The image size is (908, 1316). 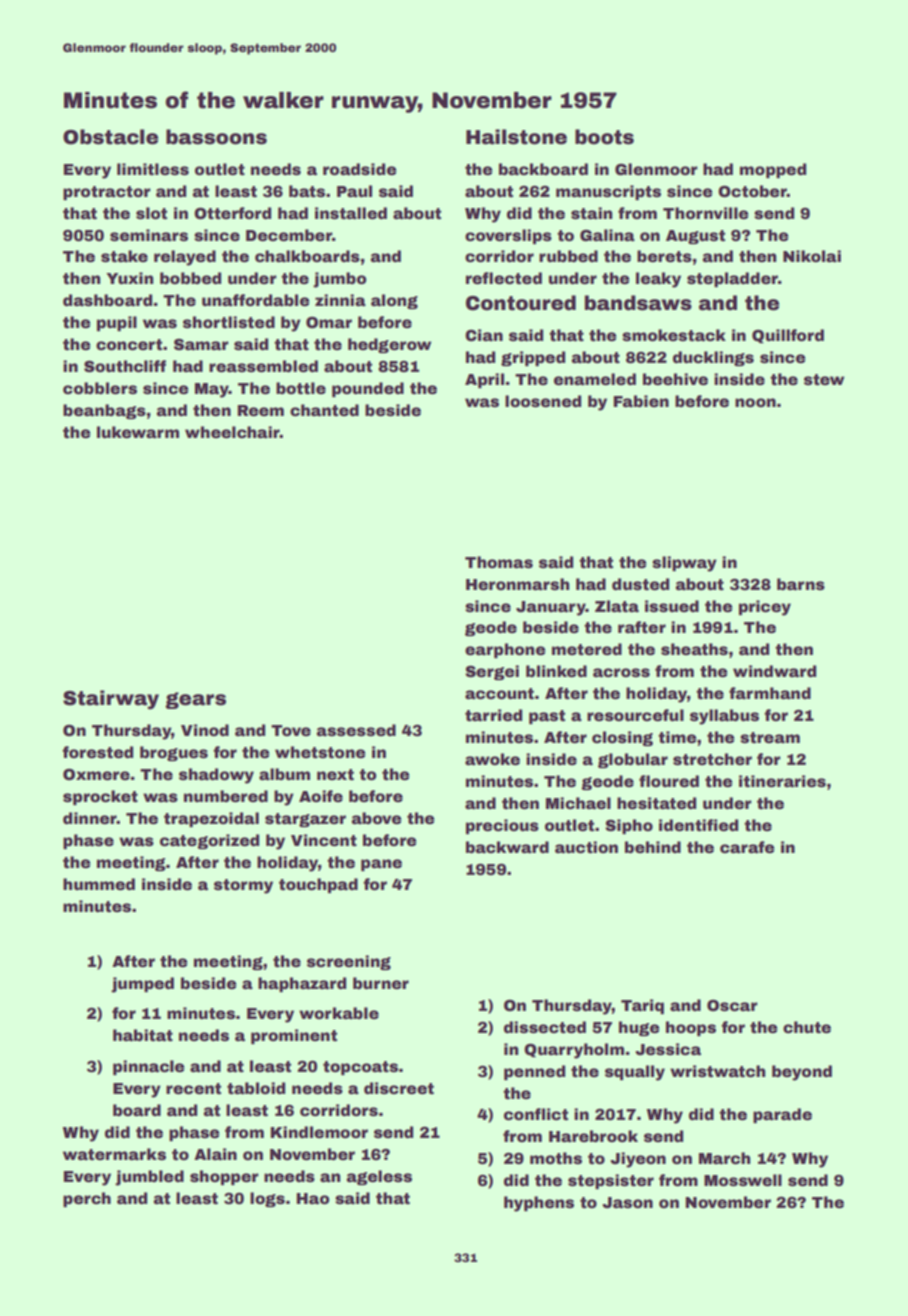 I want to click on Obstacle, so click(x=110, y=137).
